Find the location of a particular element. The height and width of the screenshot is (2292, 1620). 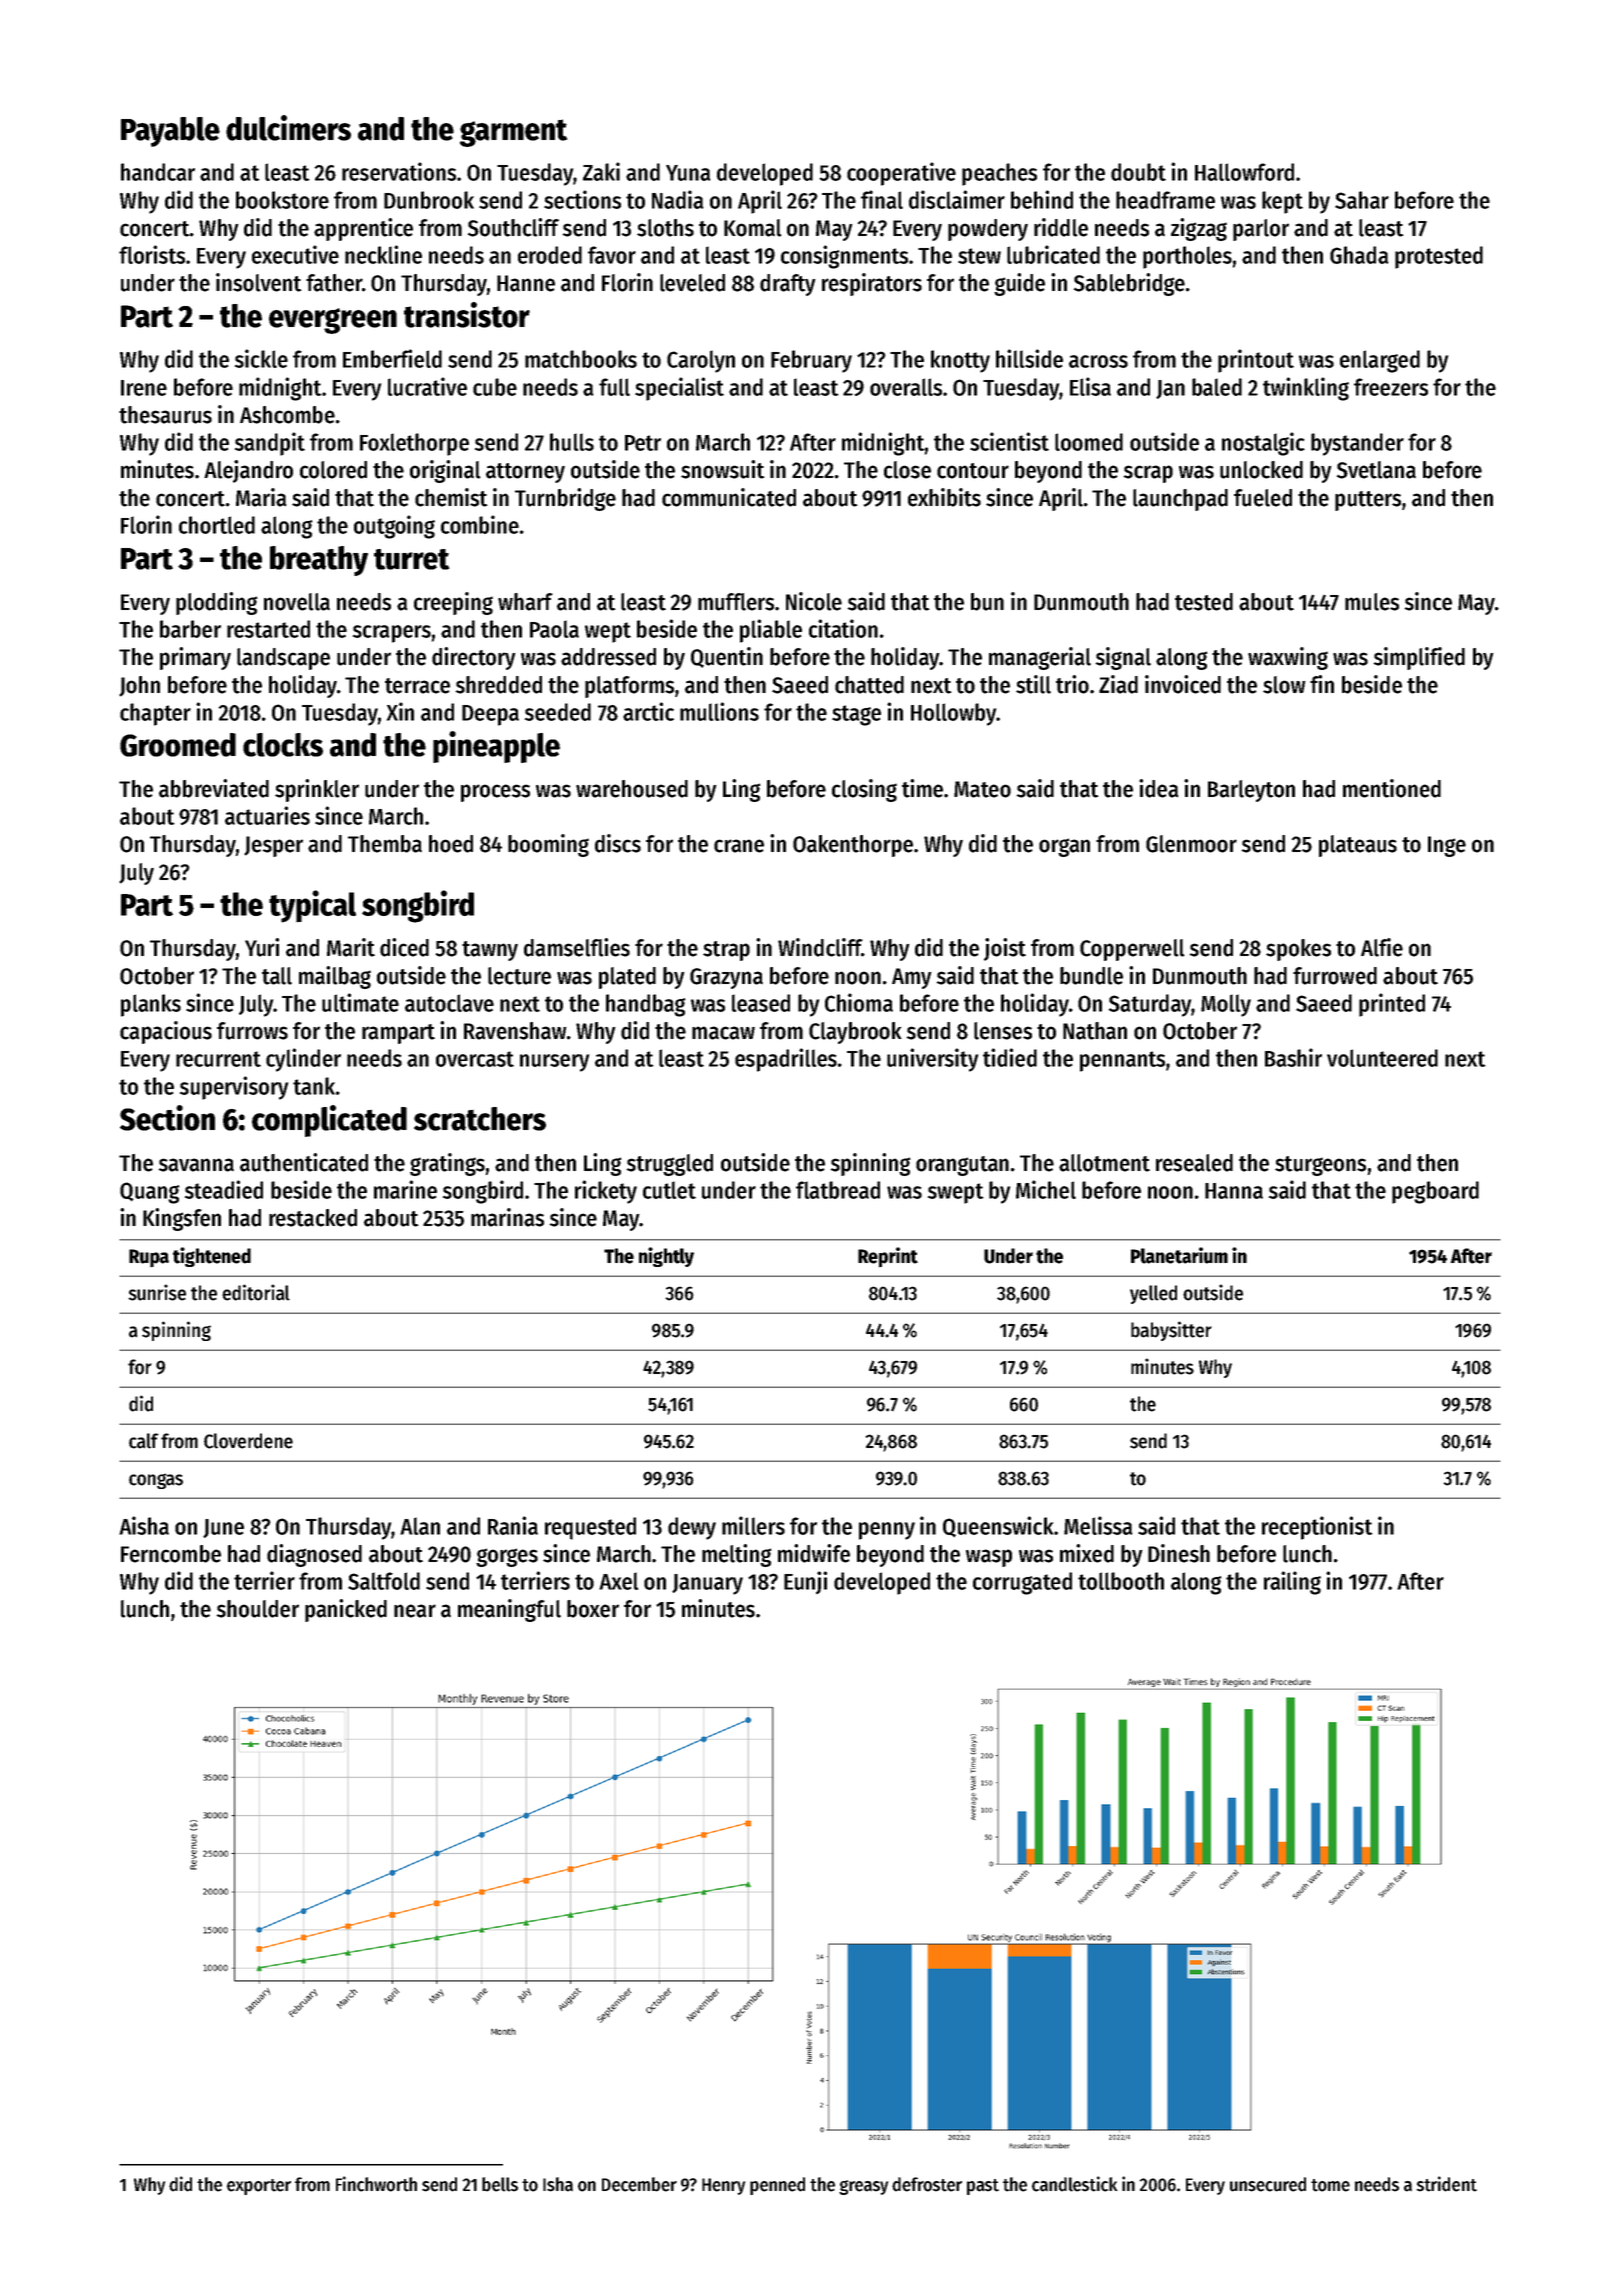

baled is located at coordinates (1217, 387).
